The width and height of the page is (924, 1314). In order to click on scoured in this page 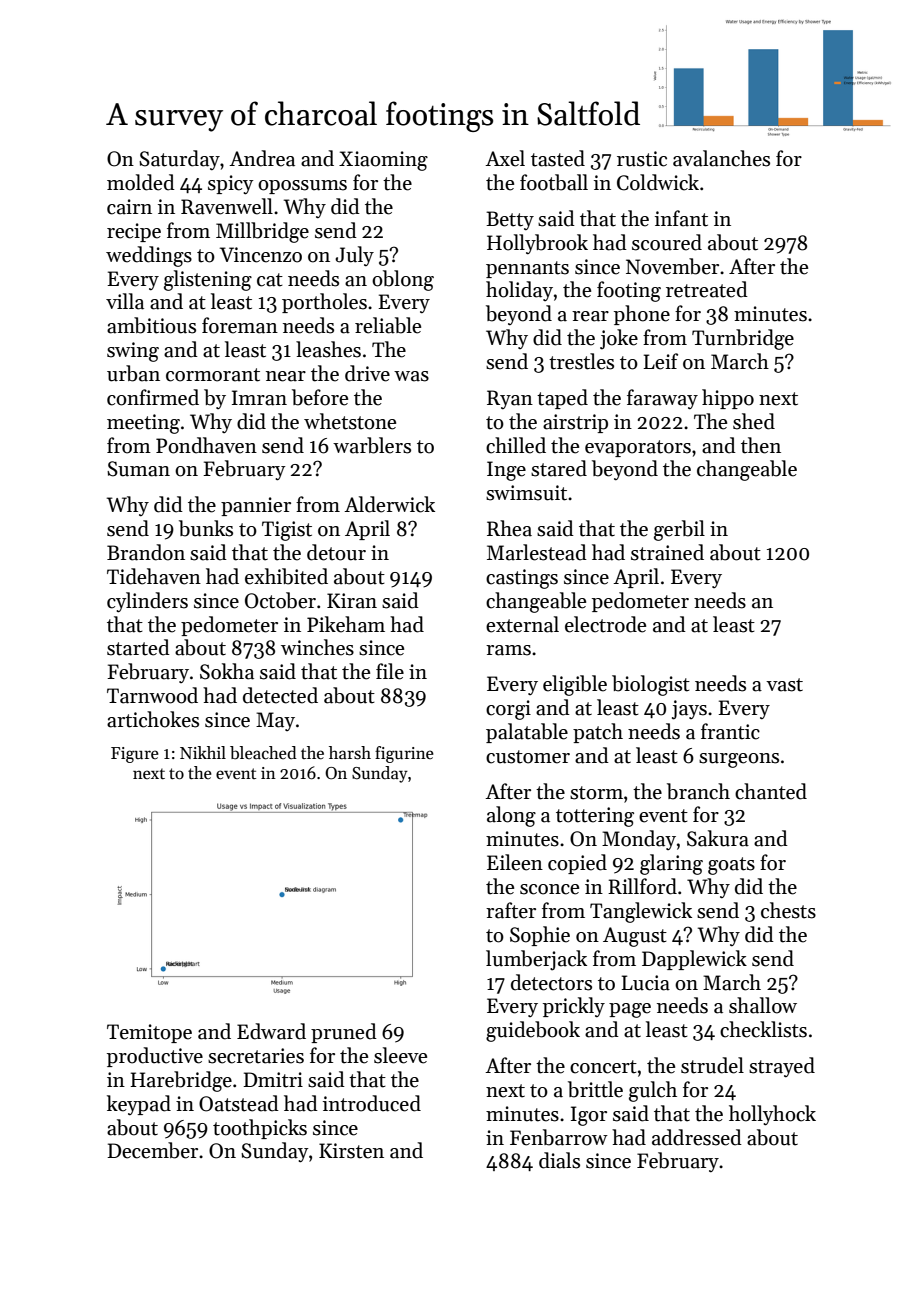, I will do `click(667, 242)`.
